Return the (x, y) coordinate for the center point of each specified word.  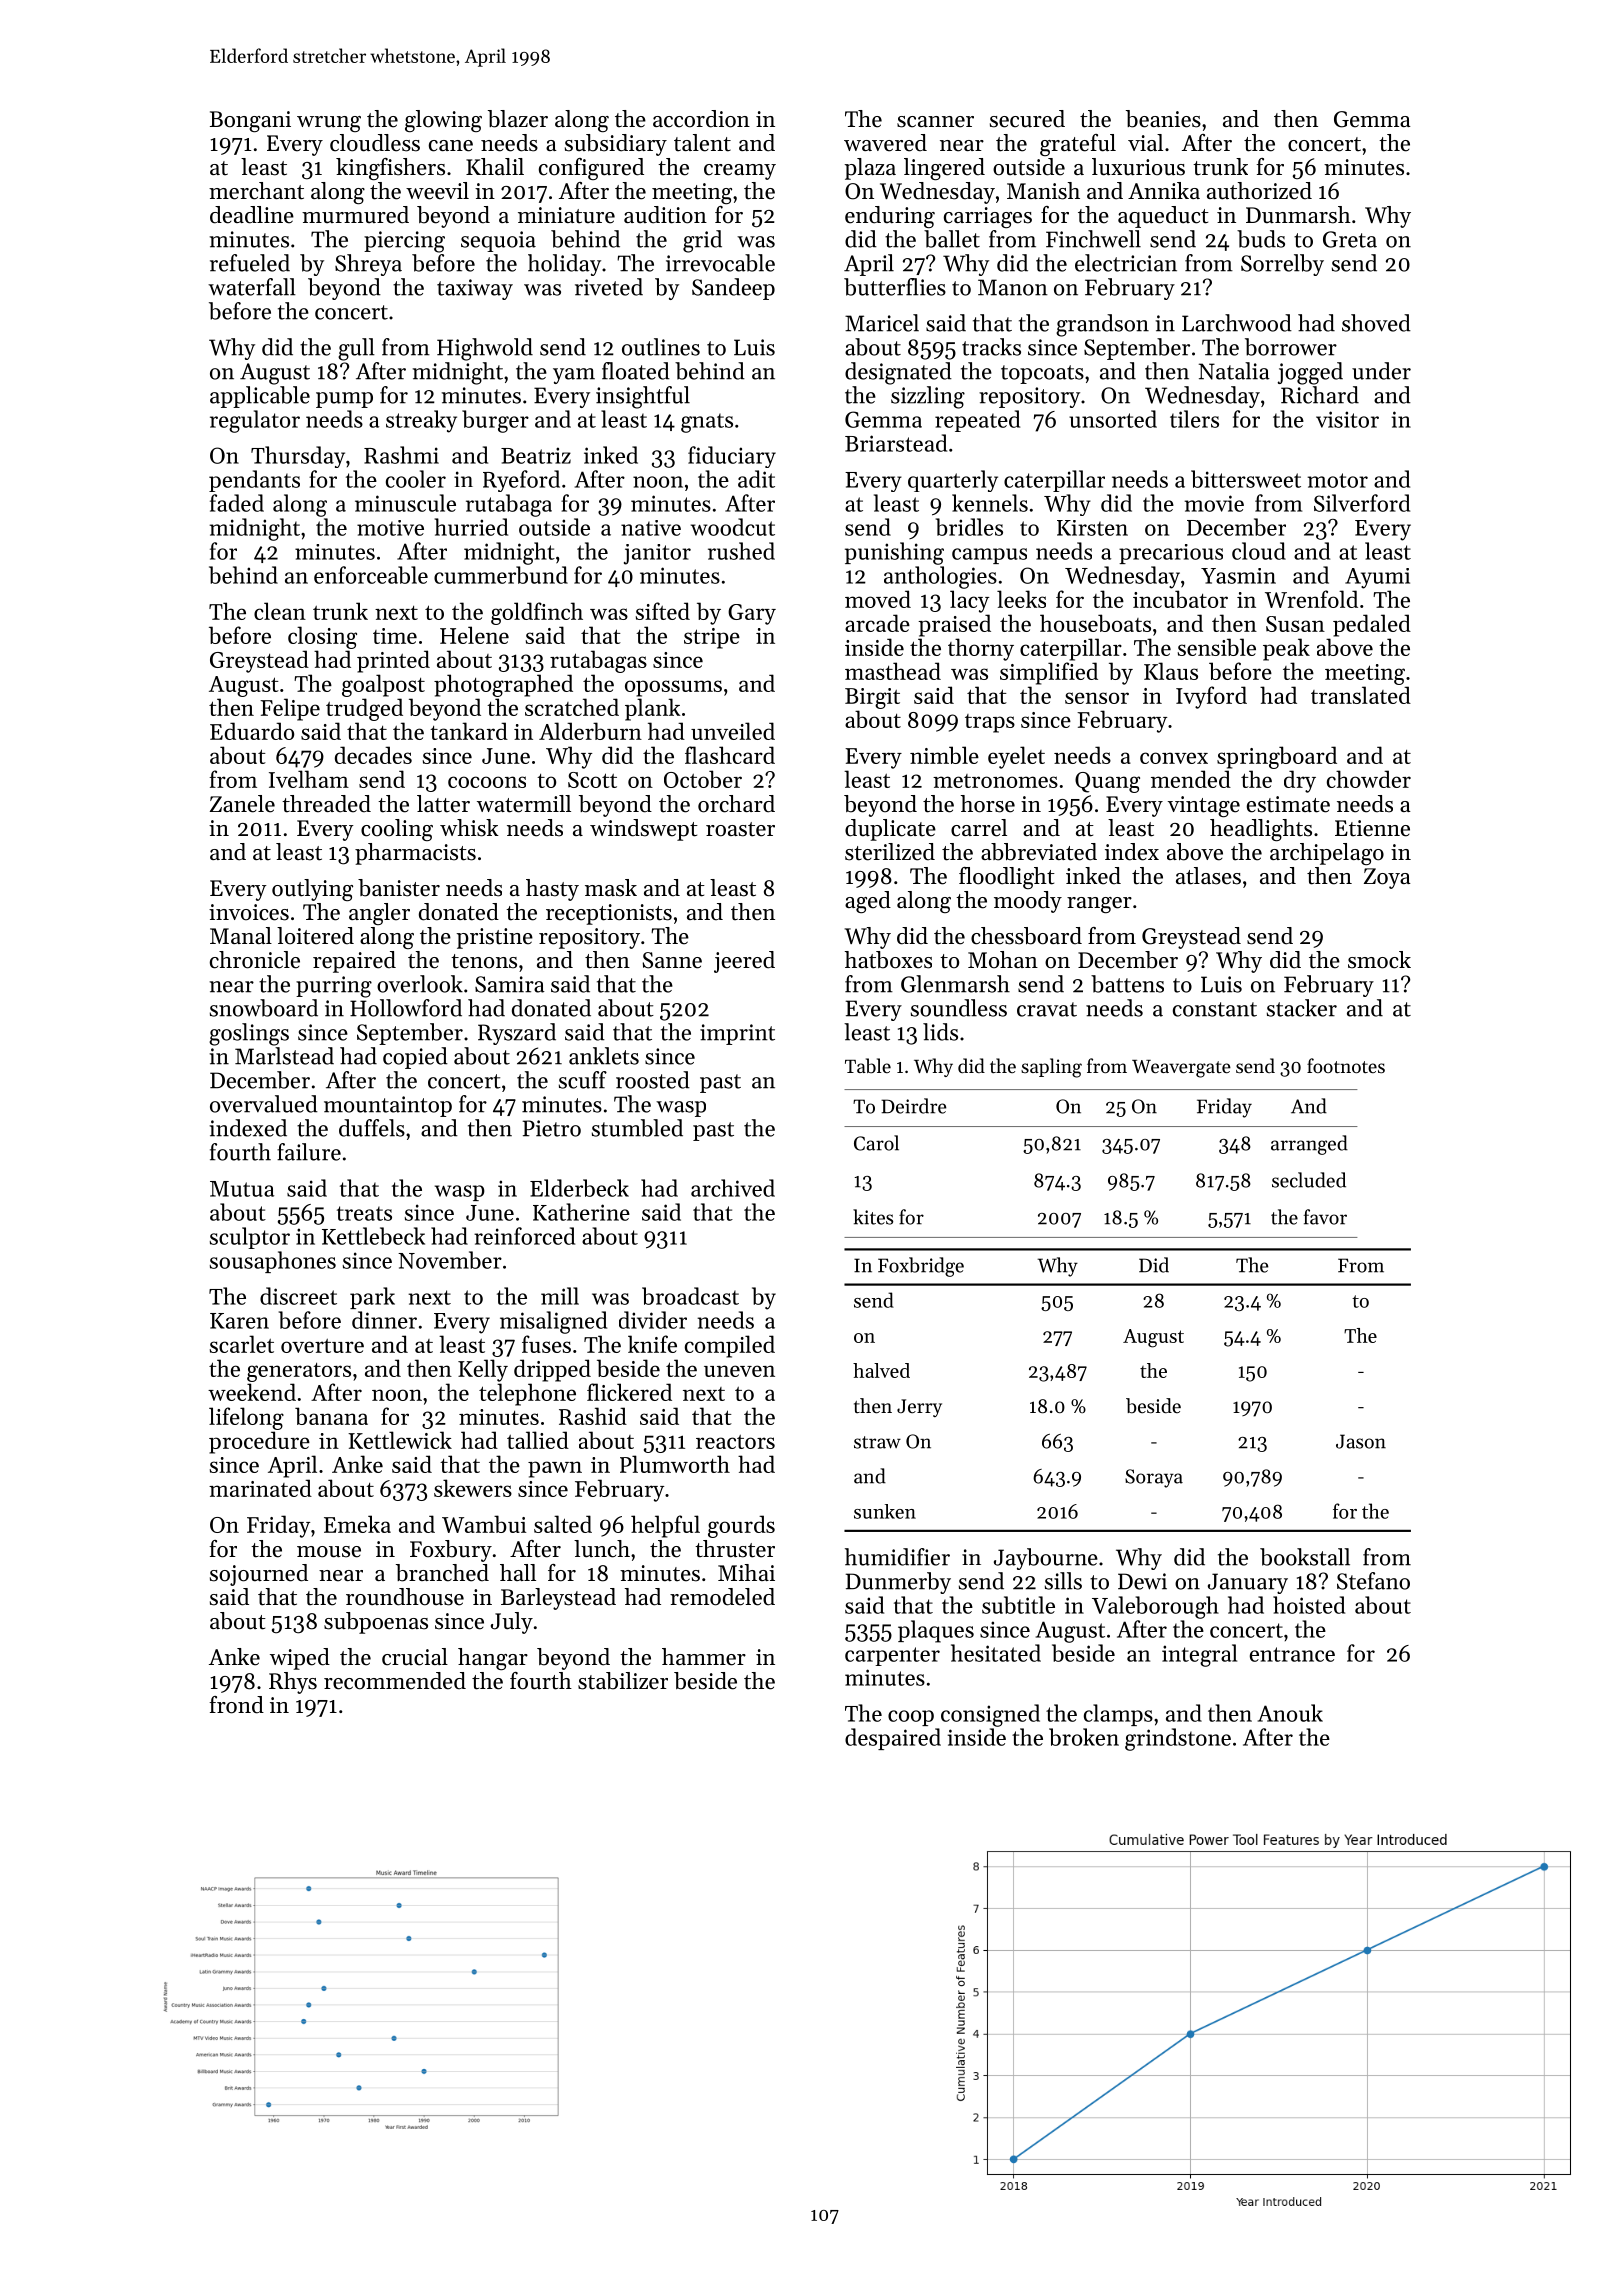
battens (1127, 984)
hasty (552, 890)
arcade (877, 623)
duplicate (890, 830)
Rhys (293, 1683)
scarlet (242, 1344)
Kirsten (1092, 528)
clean (280, 611)
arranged (1309, 1145)
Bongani (250, 121)
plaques (936, 1631)
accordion (701, 119)
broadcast (690, 1296)
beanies (1163, 119)
